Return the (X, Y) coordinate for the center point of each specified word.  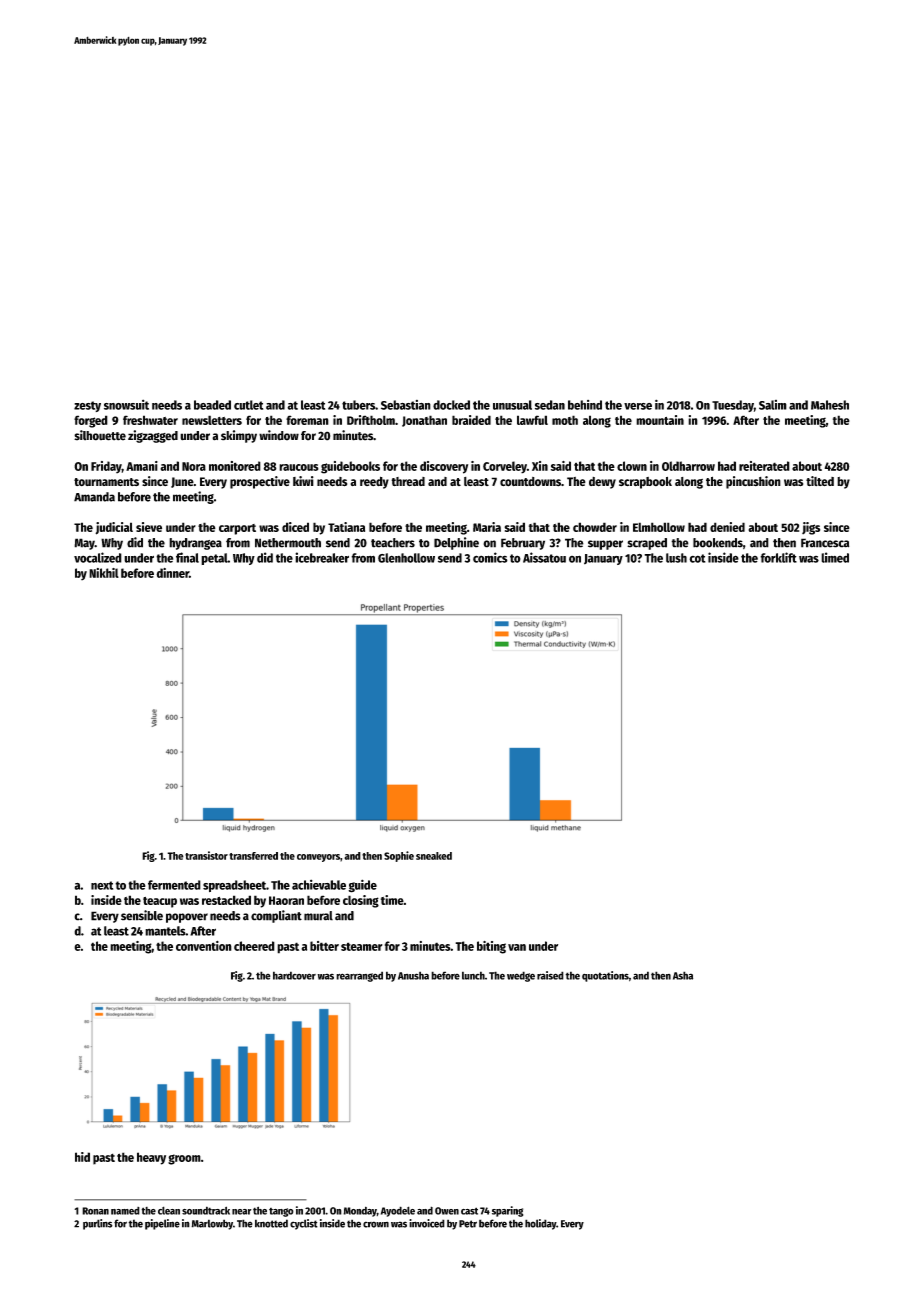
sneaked (434, 856)
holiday (540, 1224)
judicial (114, 528)
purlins (98, 1224)
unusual (512, 405)
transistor (206, 855)
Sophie (399, 856)
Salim (773, 405)
